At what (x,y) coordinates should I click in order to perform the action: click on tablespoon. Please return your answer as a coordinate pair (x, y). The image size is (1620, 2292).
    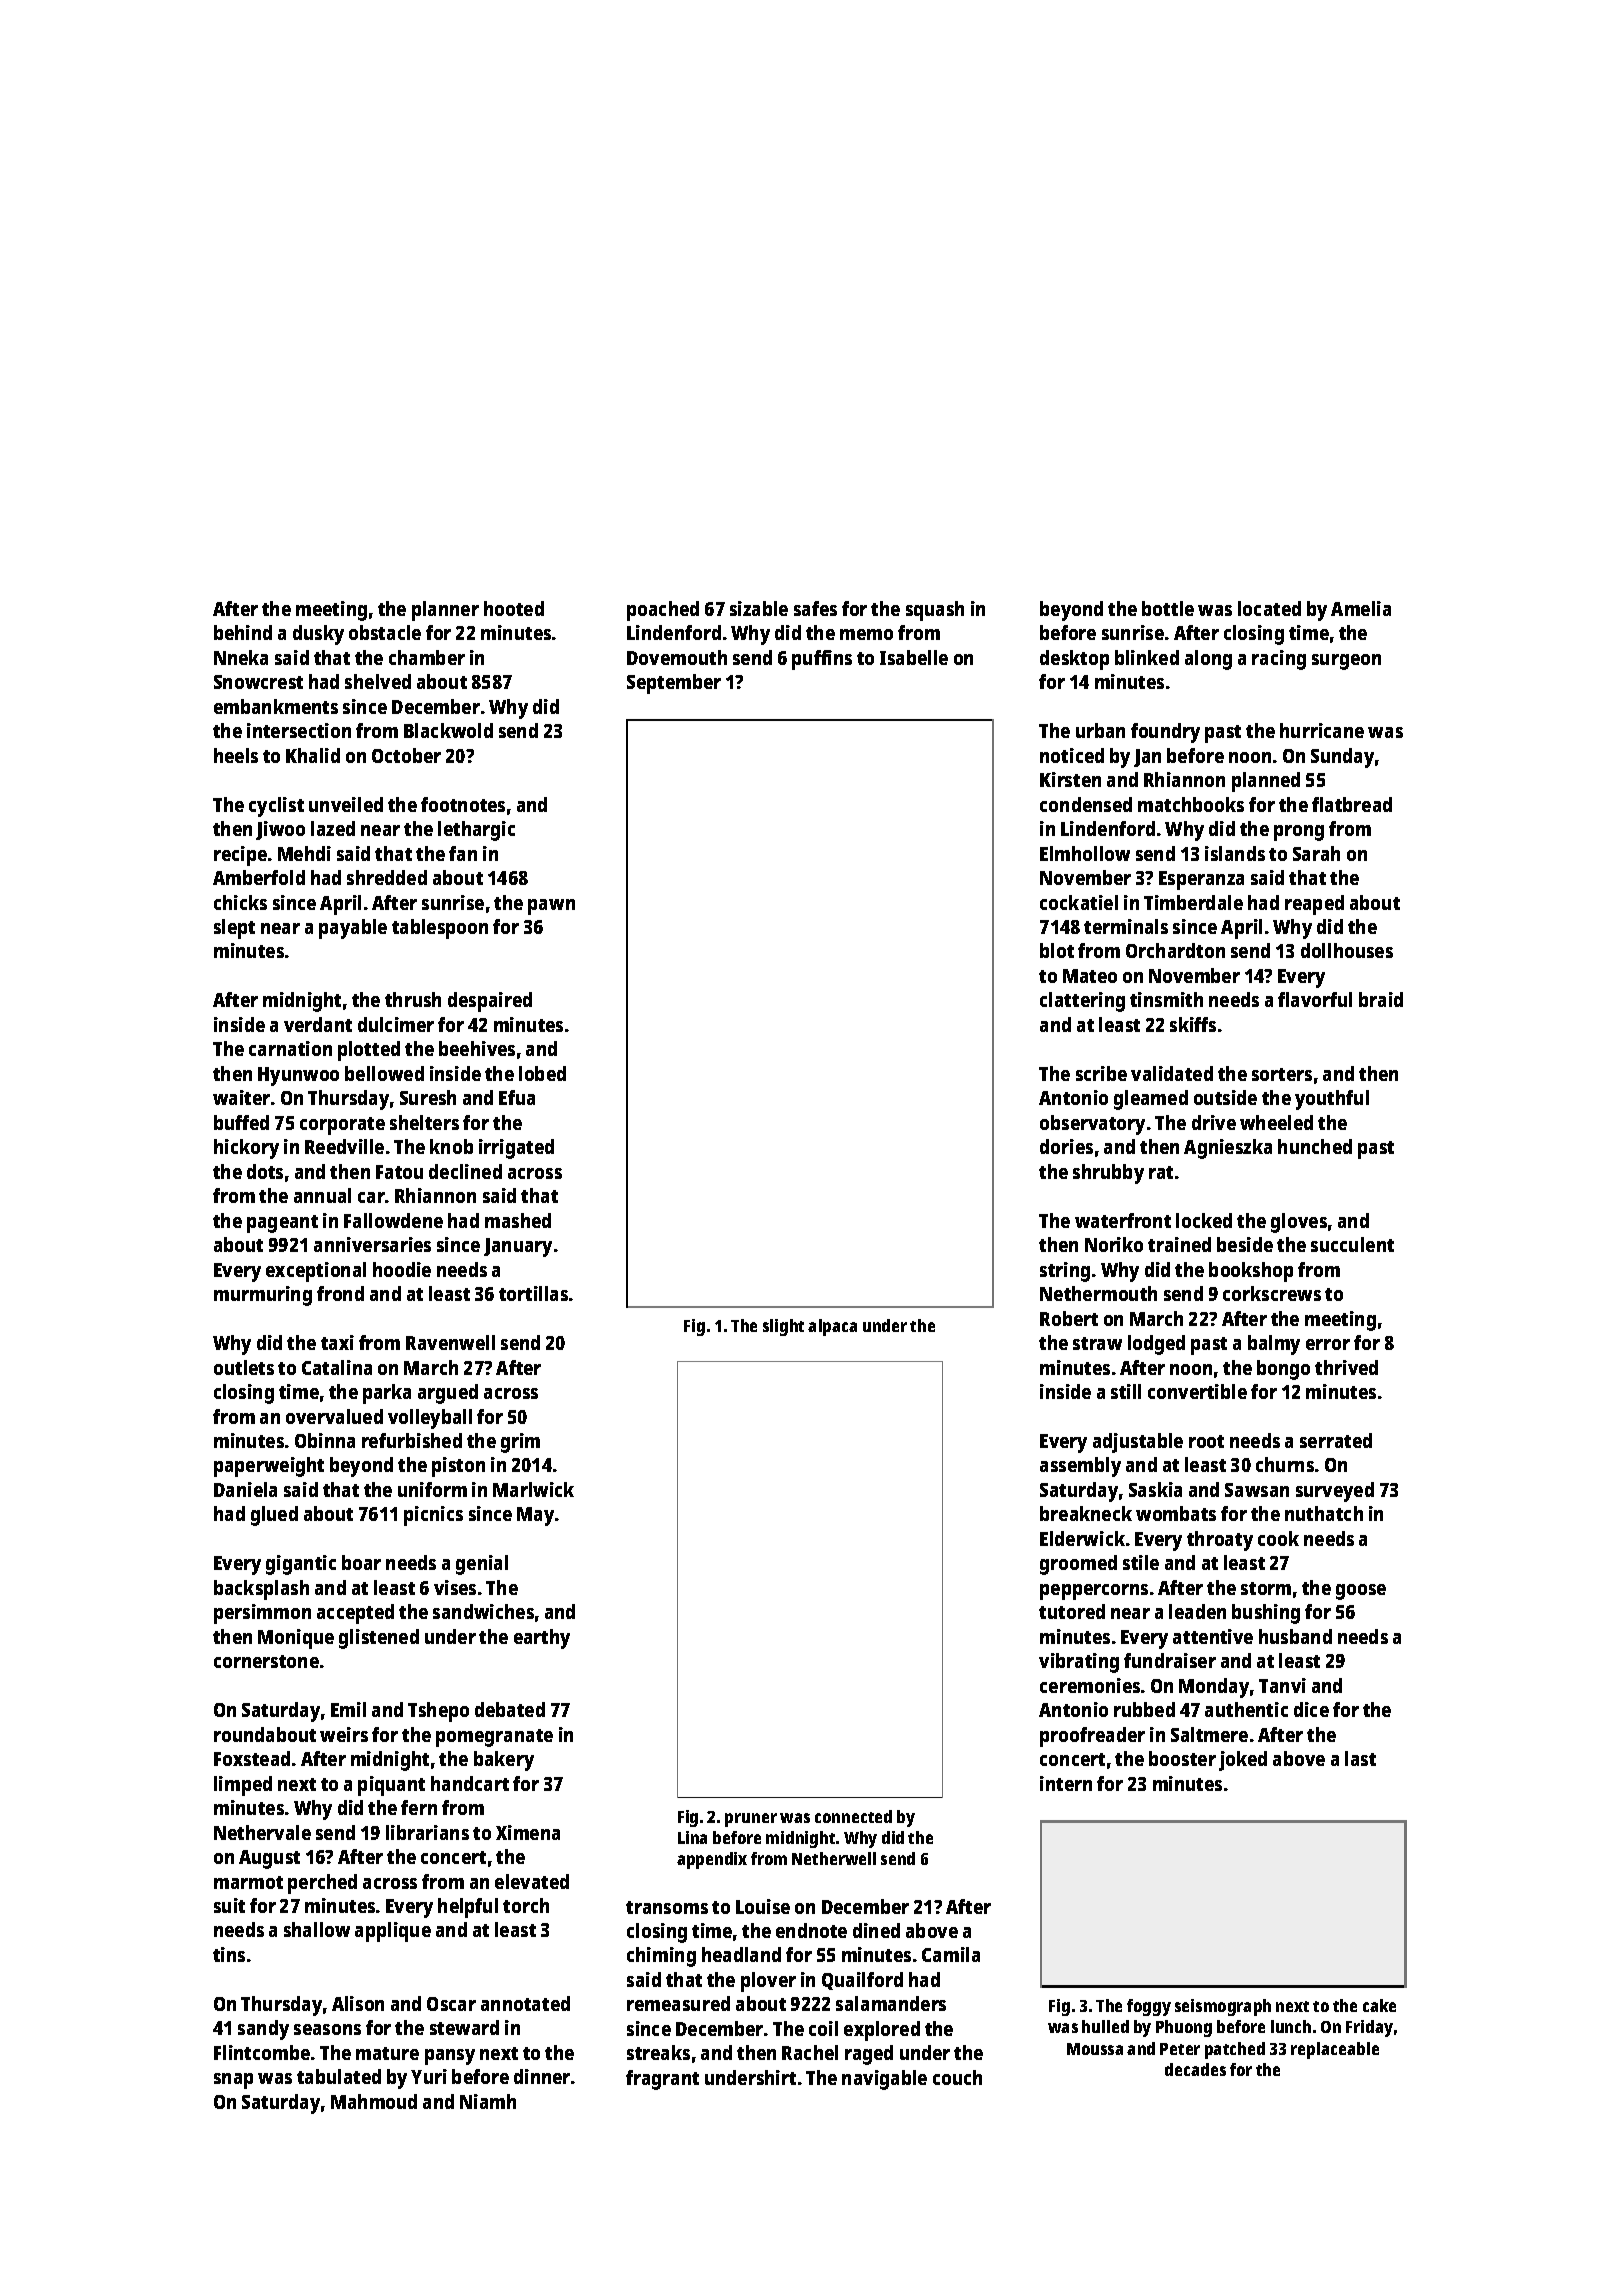
    Looking at the image, I should click on (440, 929).
